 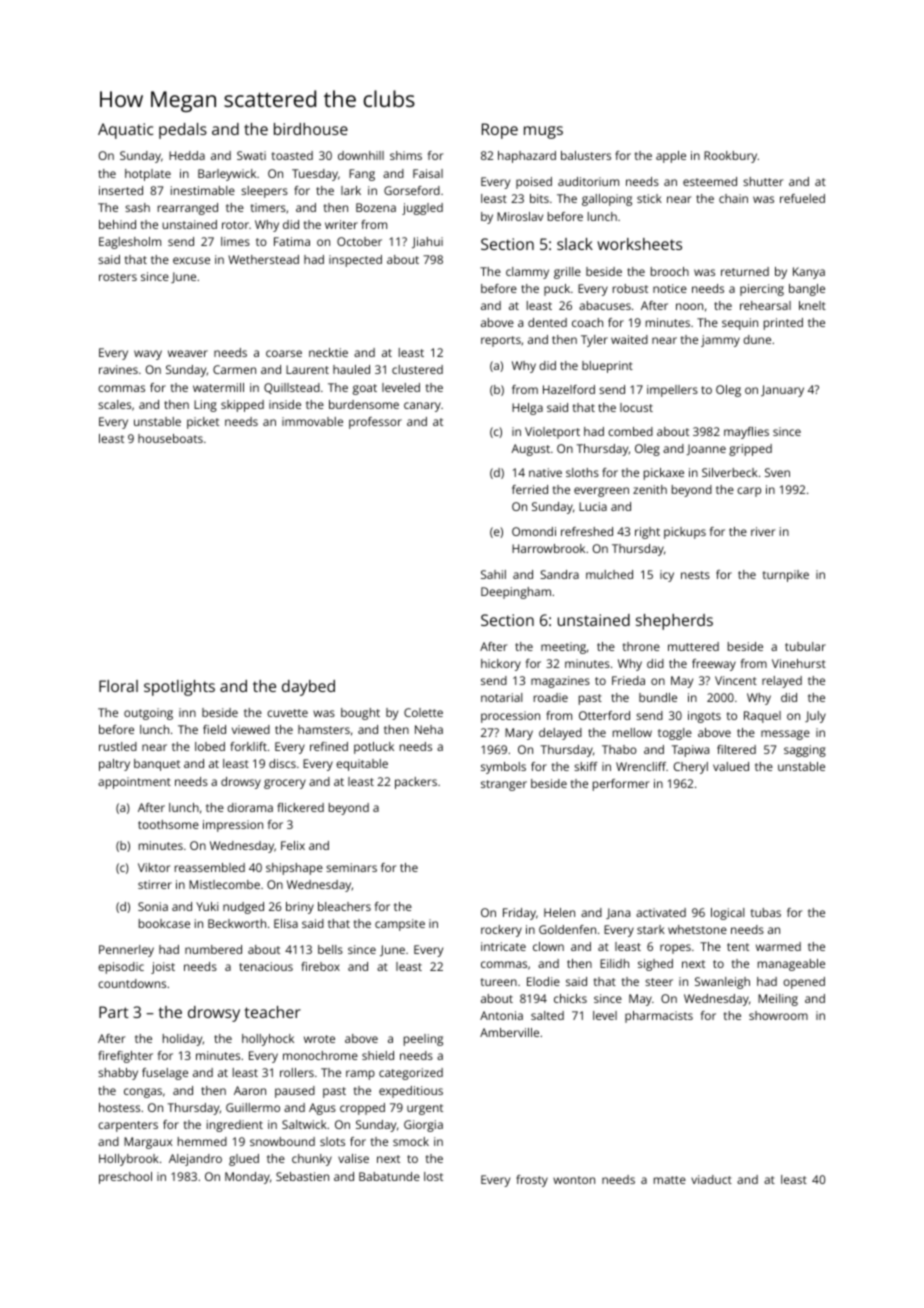 What do you see at coordinates (242, 406) in the document?
I see `skipped` at bounding box center [242, 406].
